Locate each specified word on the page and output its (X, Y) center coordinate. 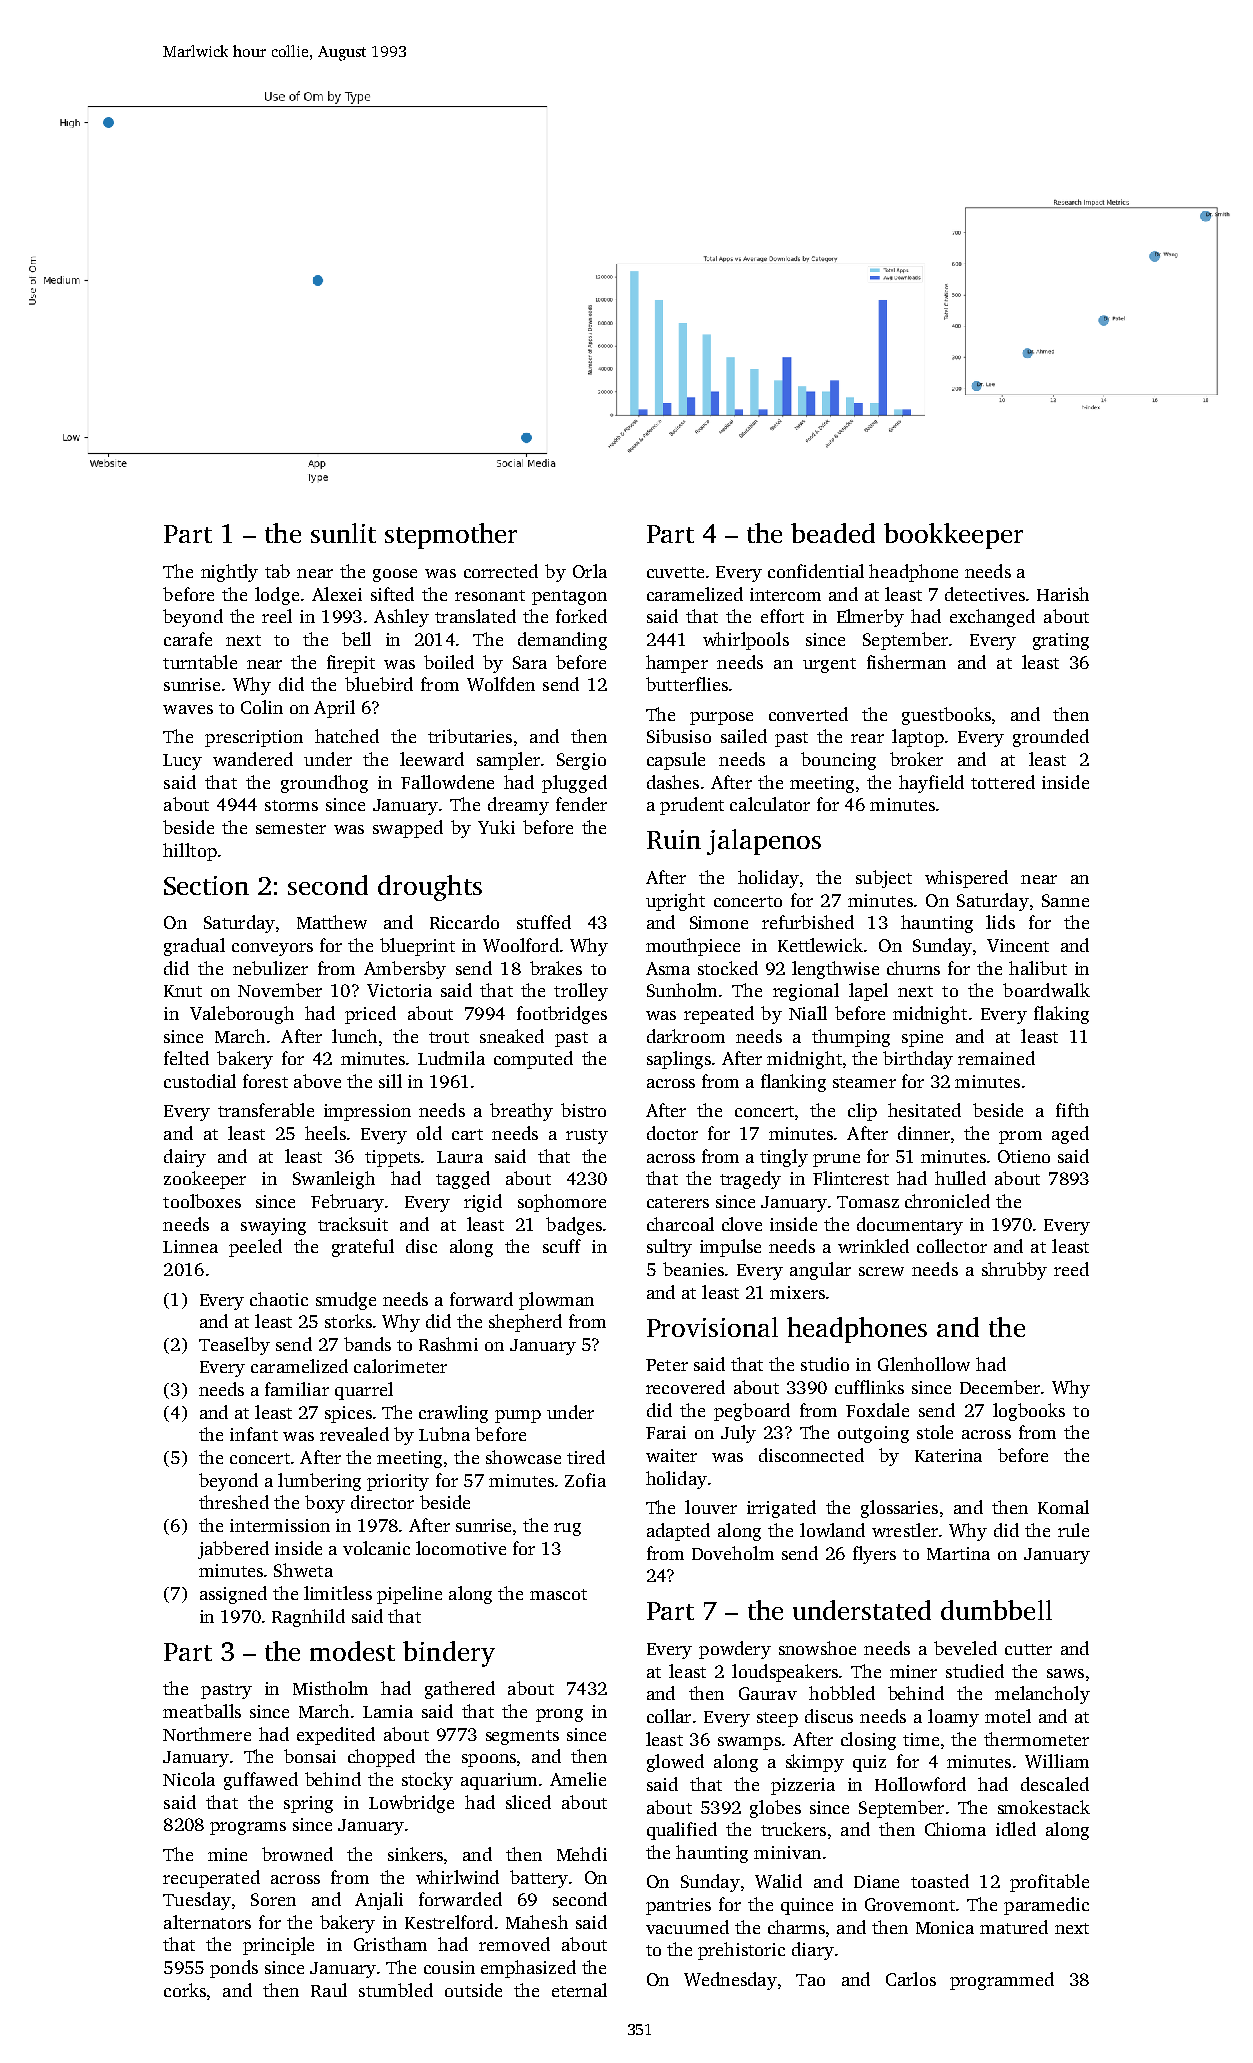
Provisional (712, 1327)
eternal (579, 1990)
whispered (966, 879)
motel (1008, 1716)
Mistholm (330, 1688)
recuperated (211, 1879)
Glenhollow (924, 1364)
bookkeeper (953, 536)
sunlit (343, 533)
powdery (735, 1650)
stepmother (451, 536)
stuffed (544, 922)
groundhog (324, 784)
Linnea (190, 1246)
